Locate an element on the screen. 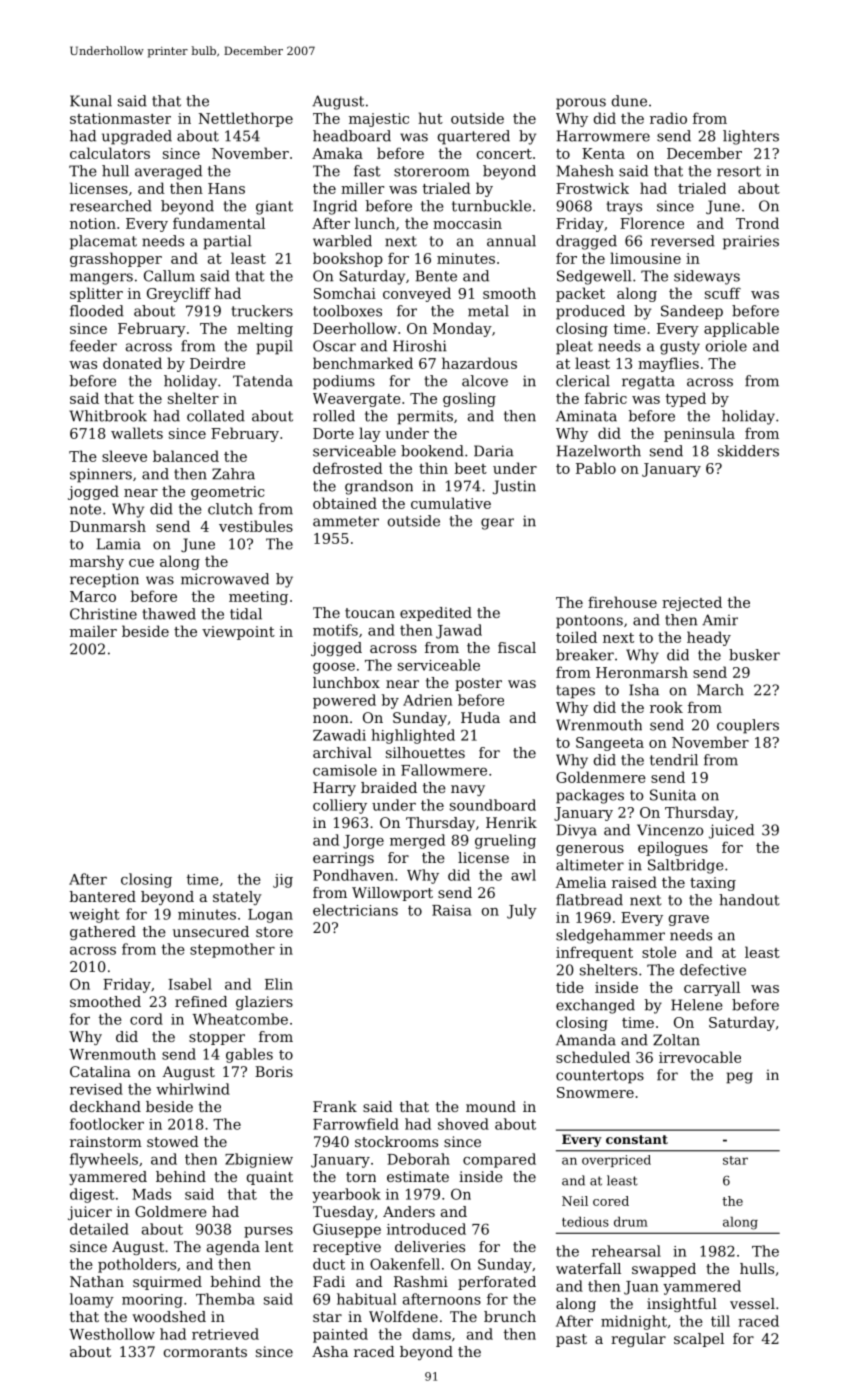 The height and width of the screenshot is (1400, 849). majestic is located at coordinates (379, 120).
